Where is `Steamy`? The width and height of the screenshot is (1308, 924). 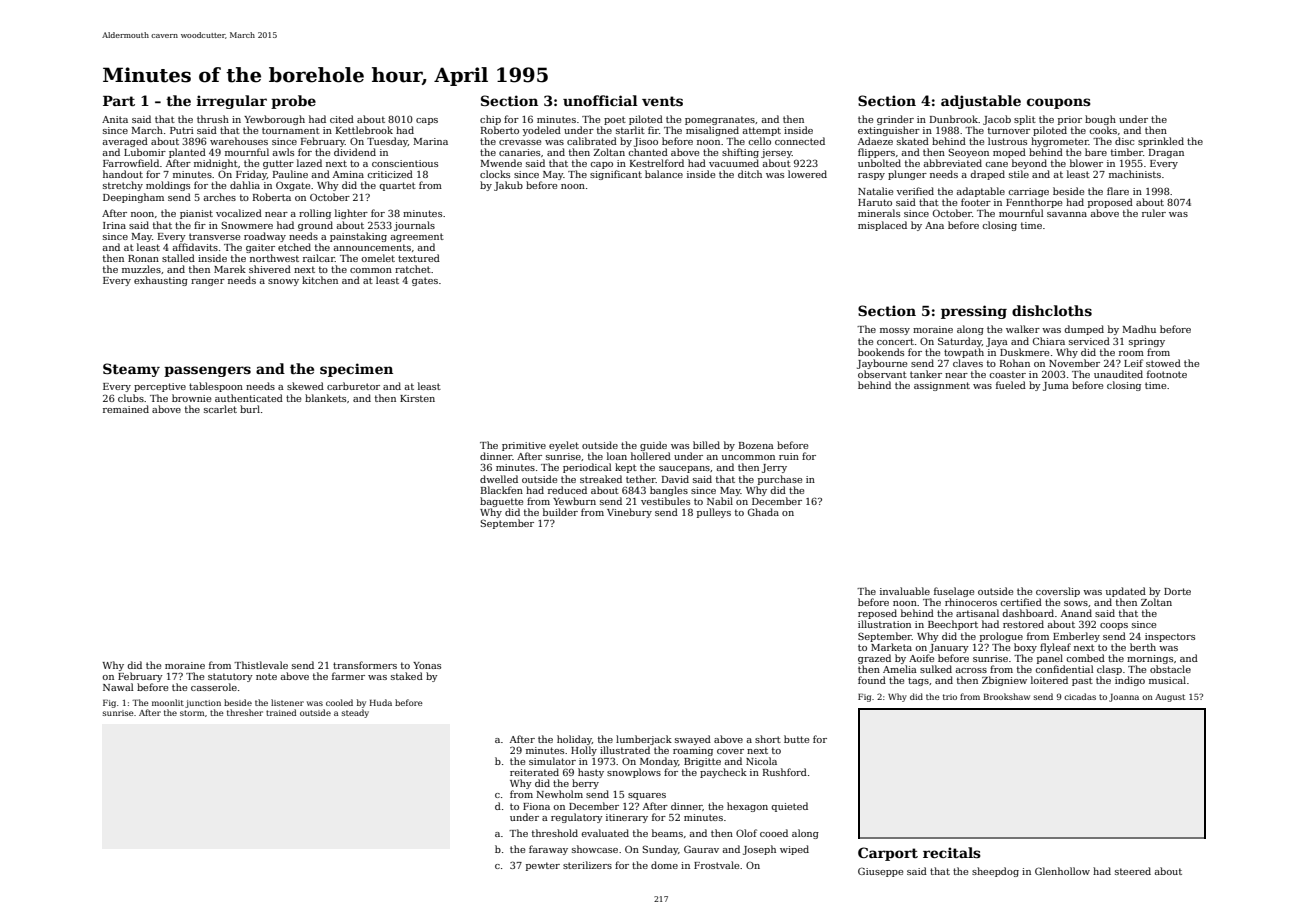
Steamy is located at coordinates (131, 370).
